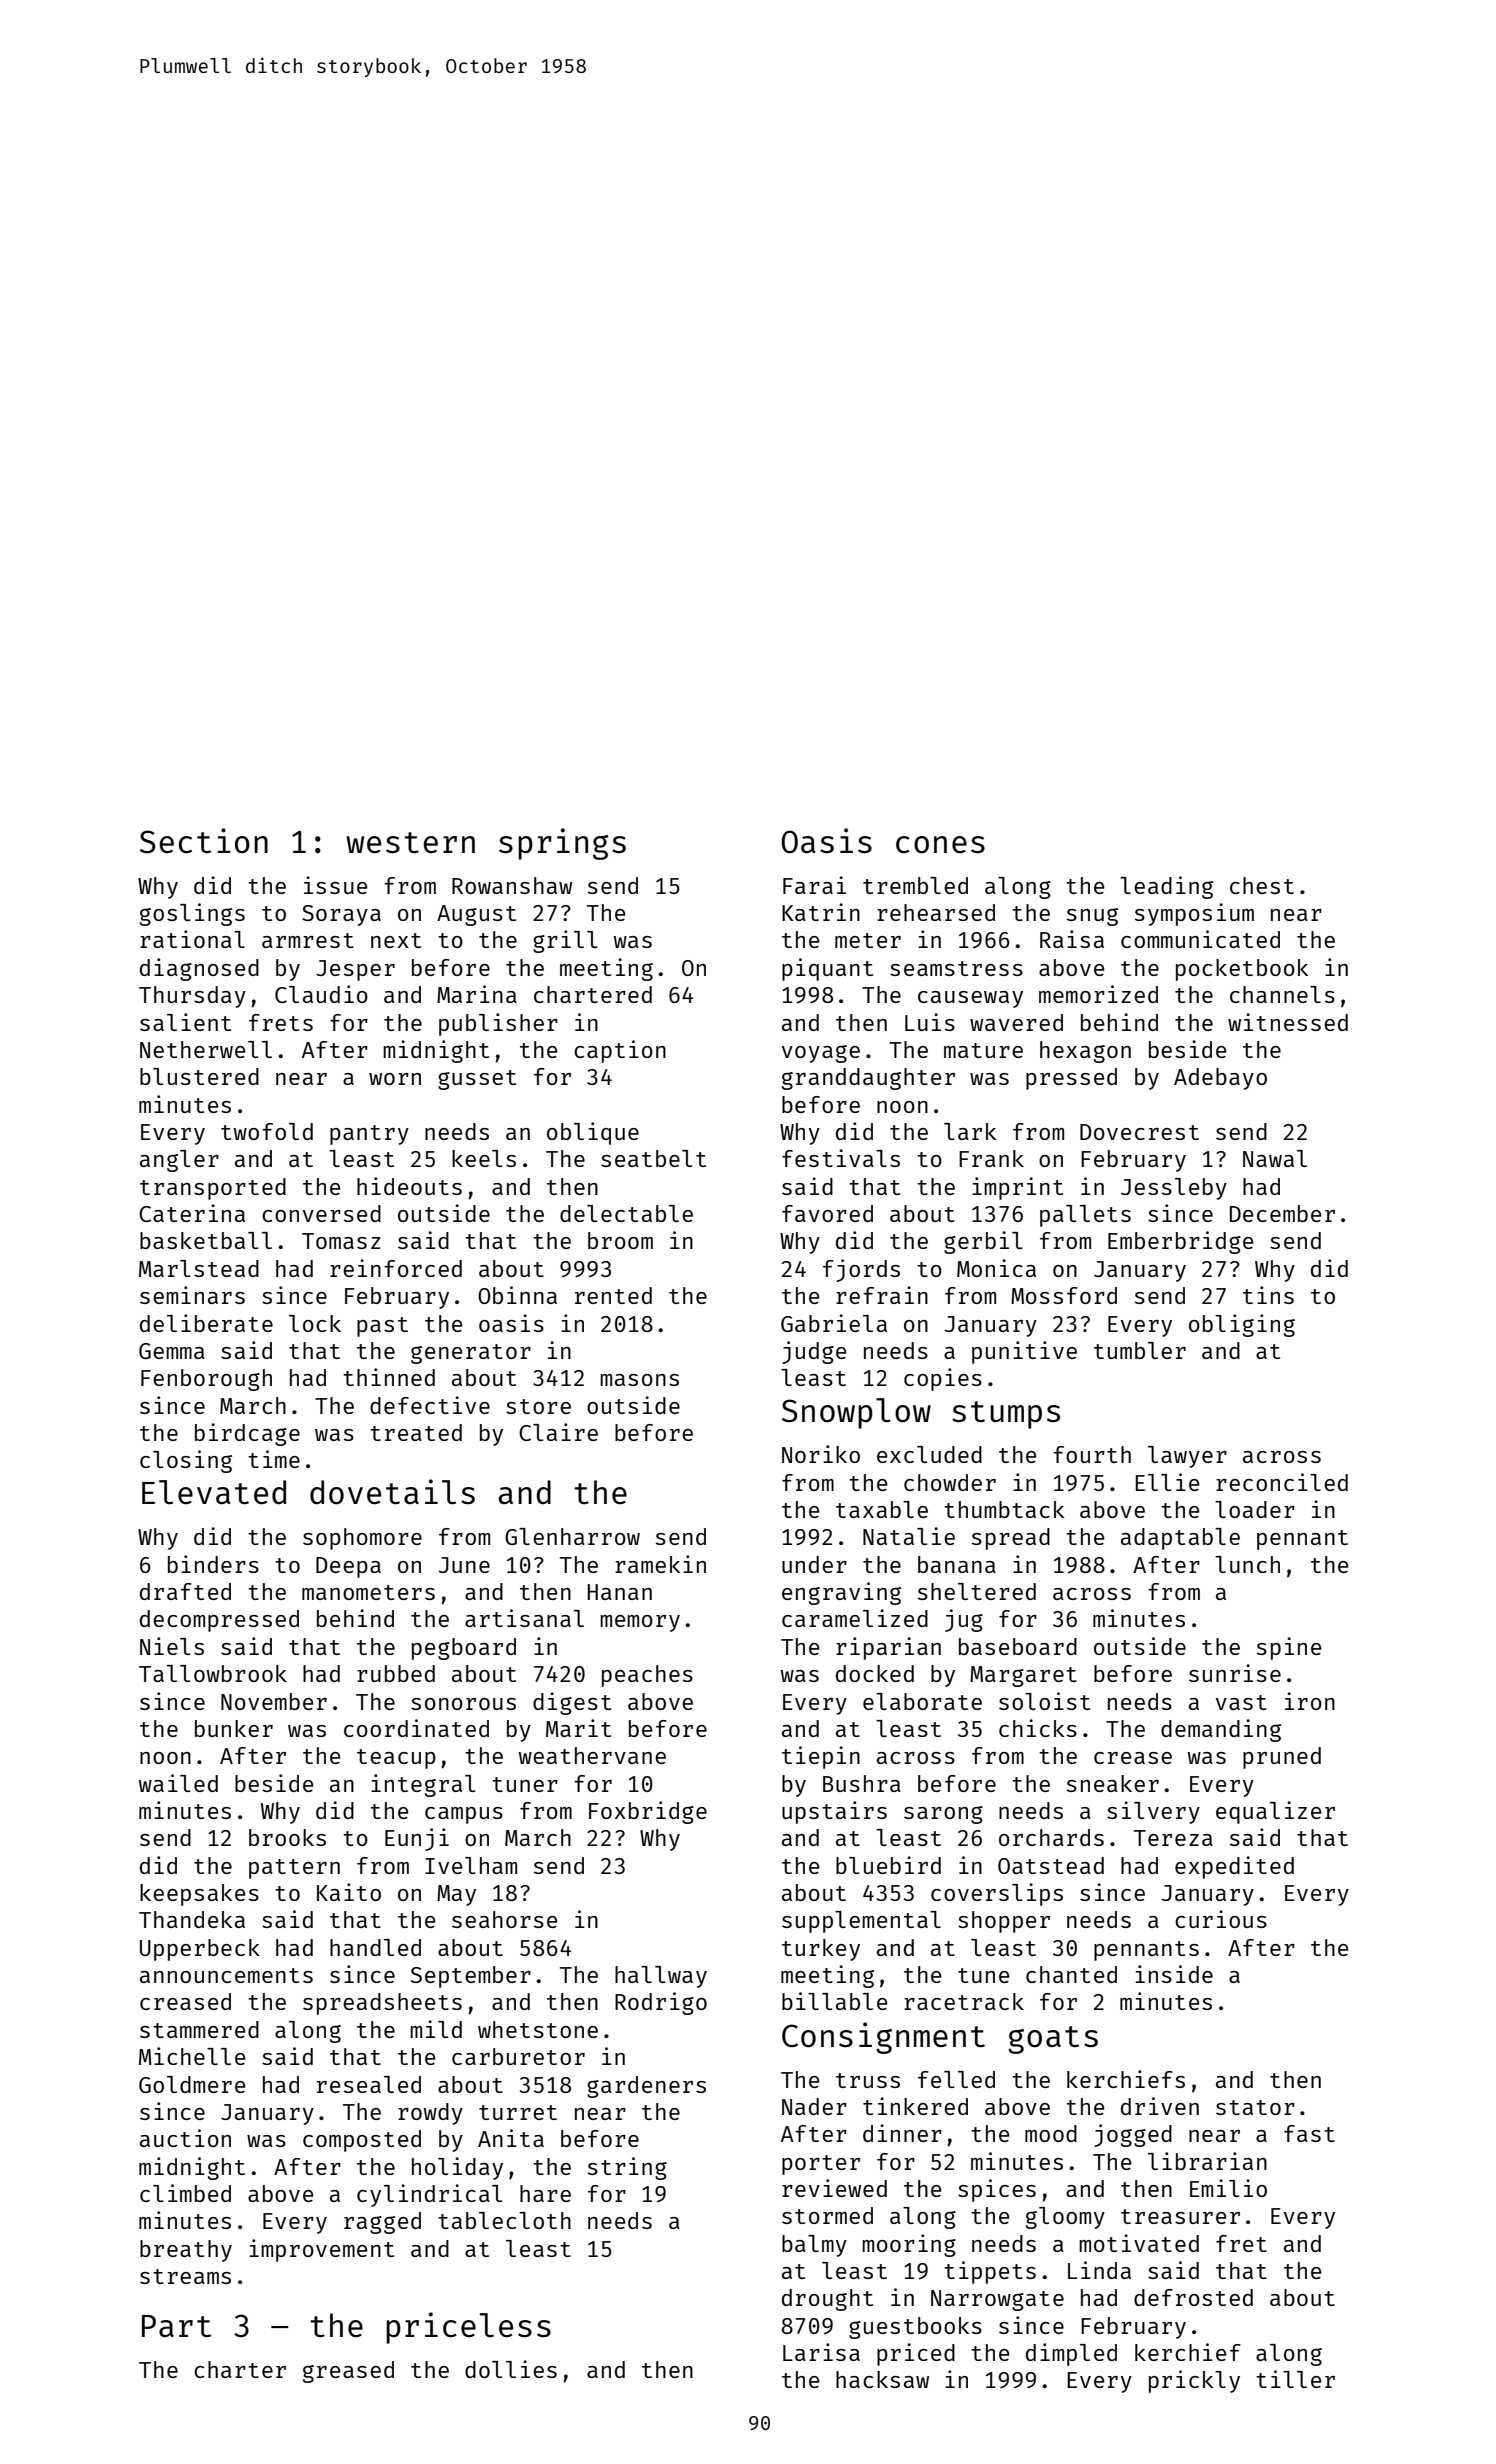  I want to click on bluebird, so click(888, 1865).
